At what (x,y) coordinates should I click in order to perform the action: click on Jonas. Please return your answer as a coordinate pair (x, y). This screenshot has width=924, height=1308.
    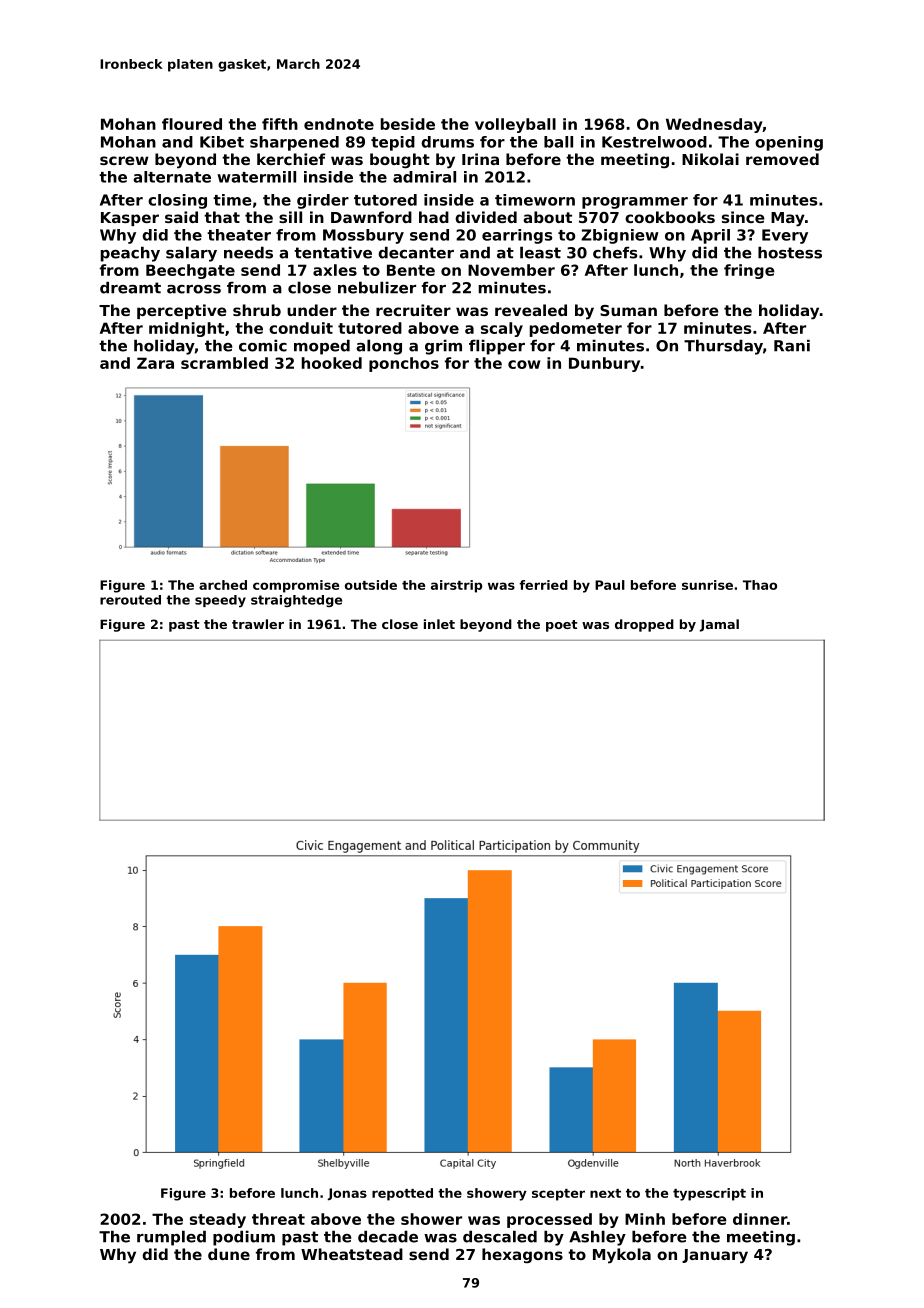
    Looking at the image, I should click on (347, 1194).
